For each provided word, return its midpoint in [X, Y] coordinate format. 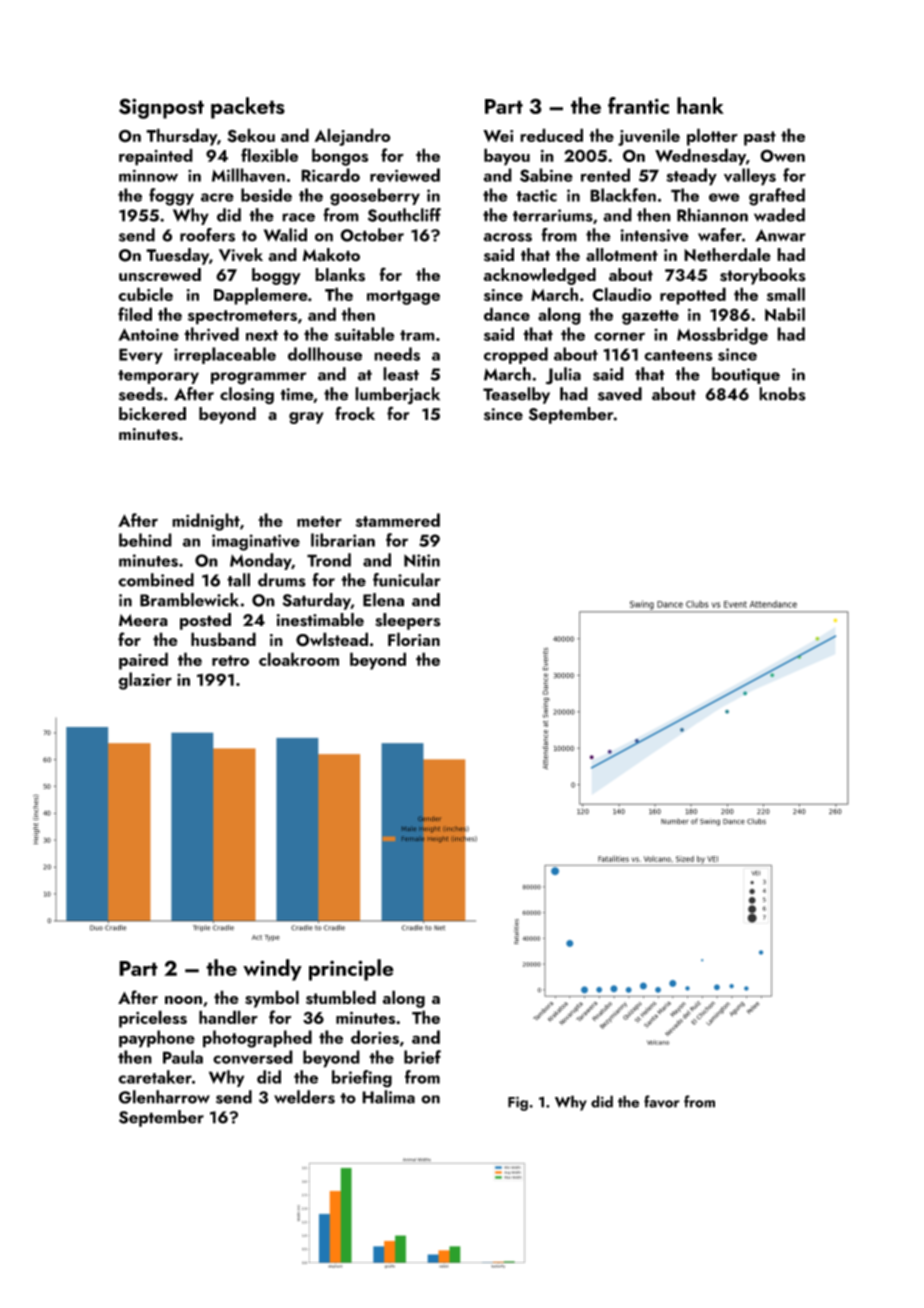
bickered [152, 414]
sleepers [407, 621]
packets [248, 108]
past [760, 138]
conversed [253, 1057]
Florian [414, 639]
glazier [145, 681]
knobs [782, 394]
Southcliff [404, 215]
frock [355, 413]
